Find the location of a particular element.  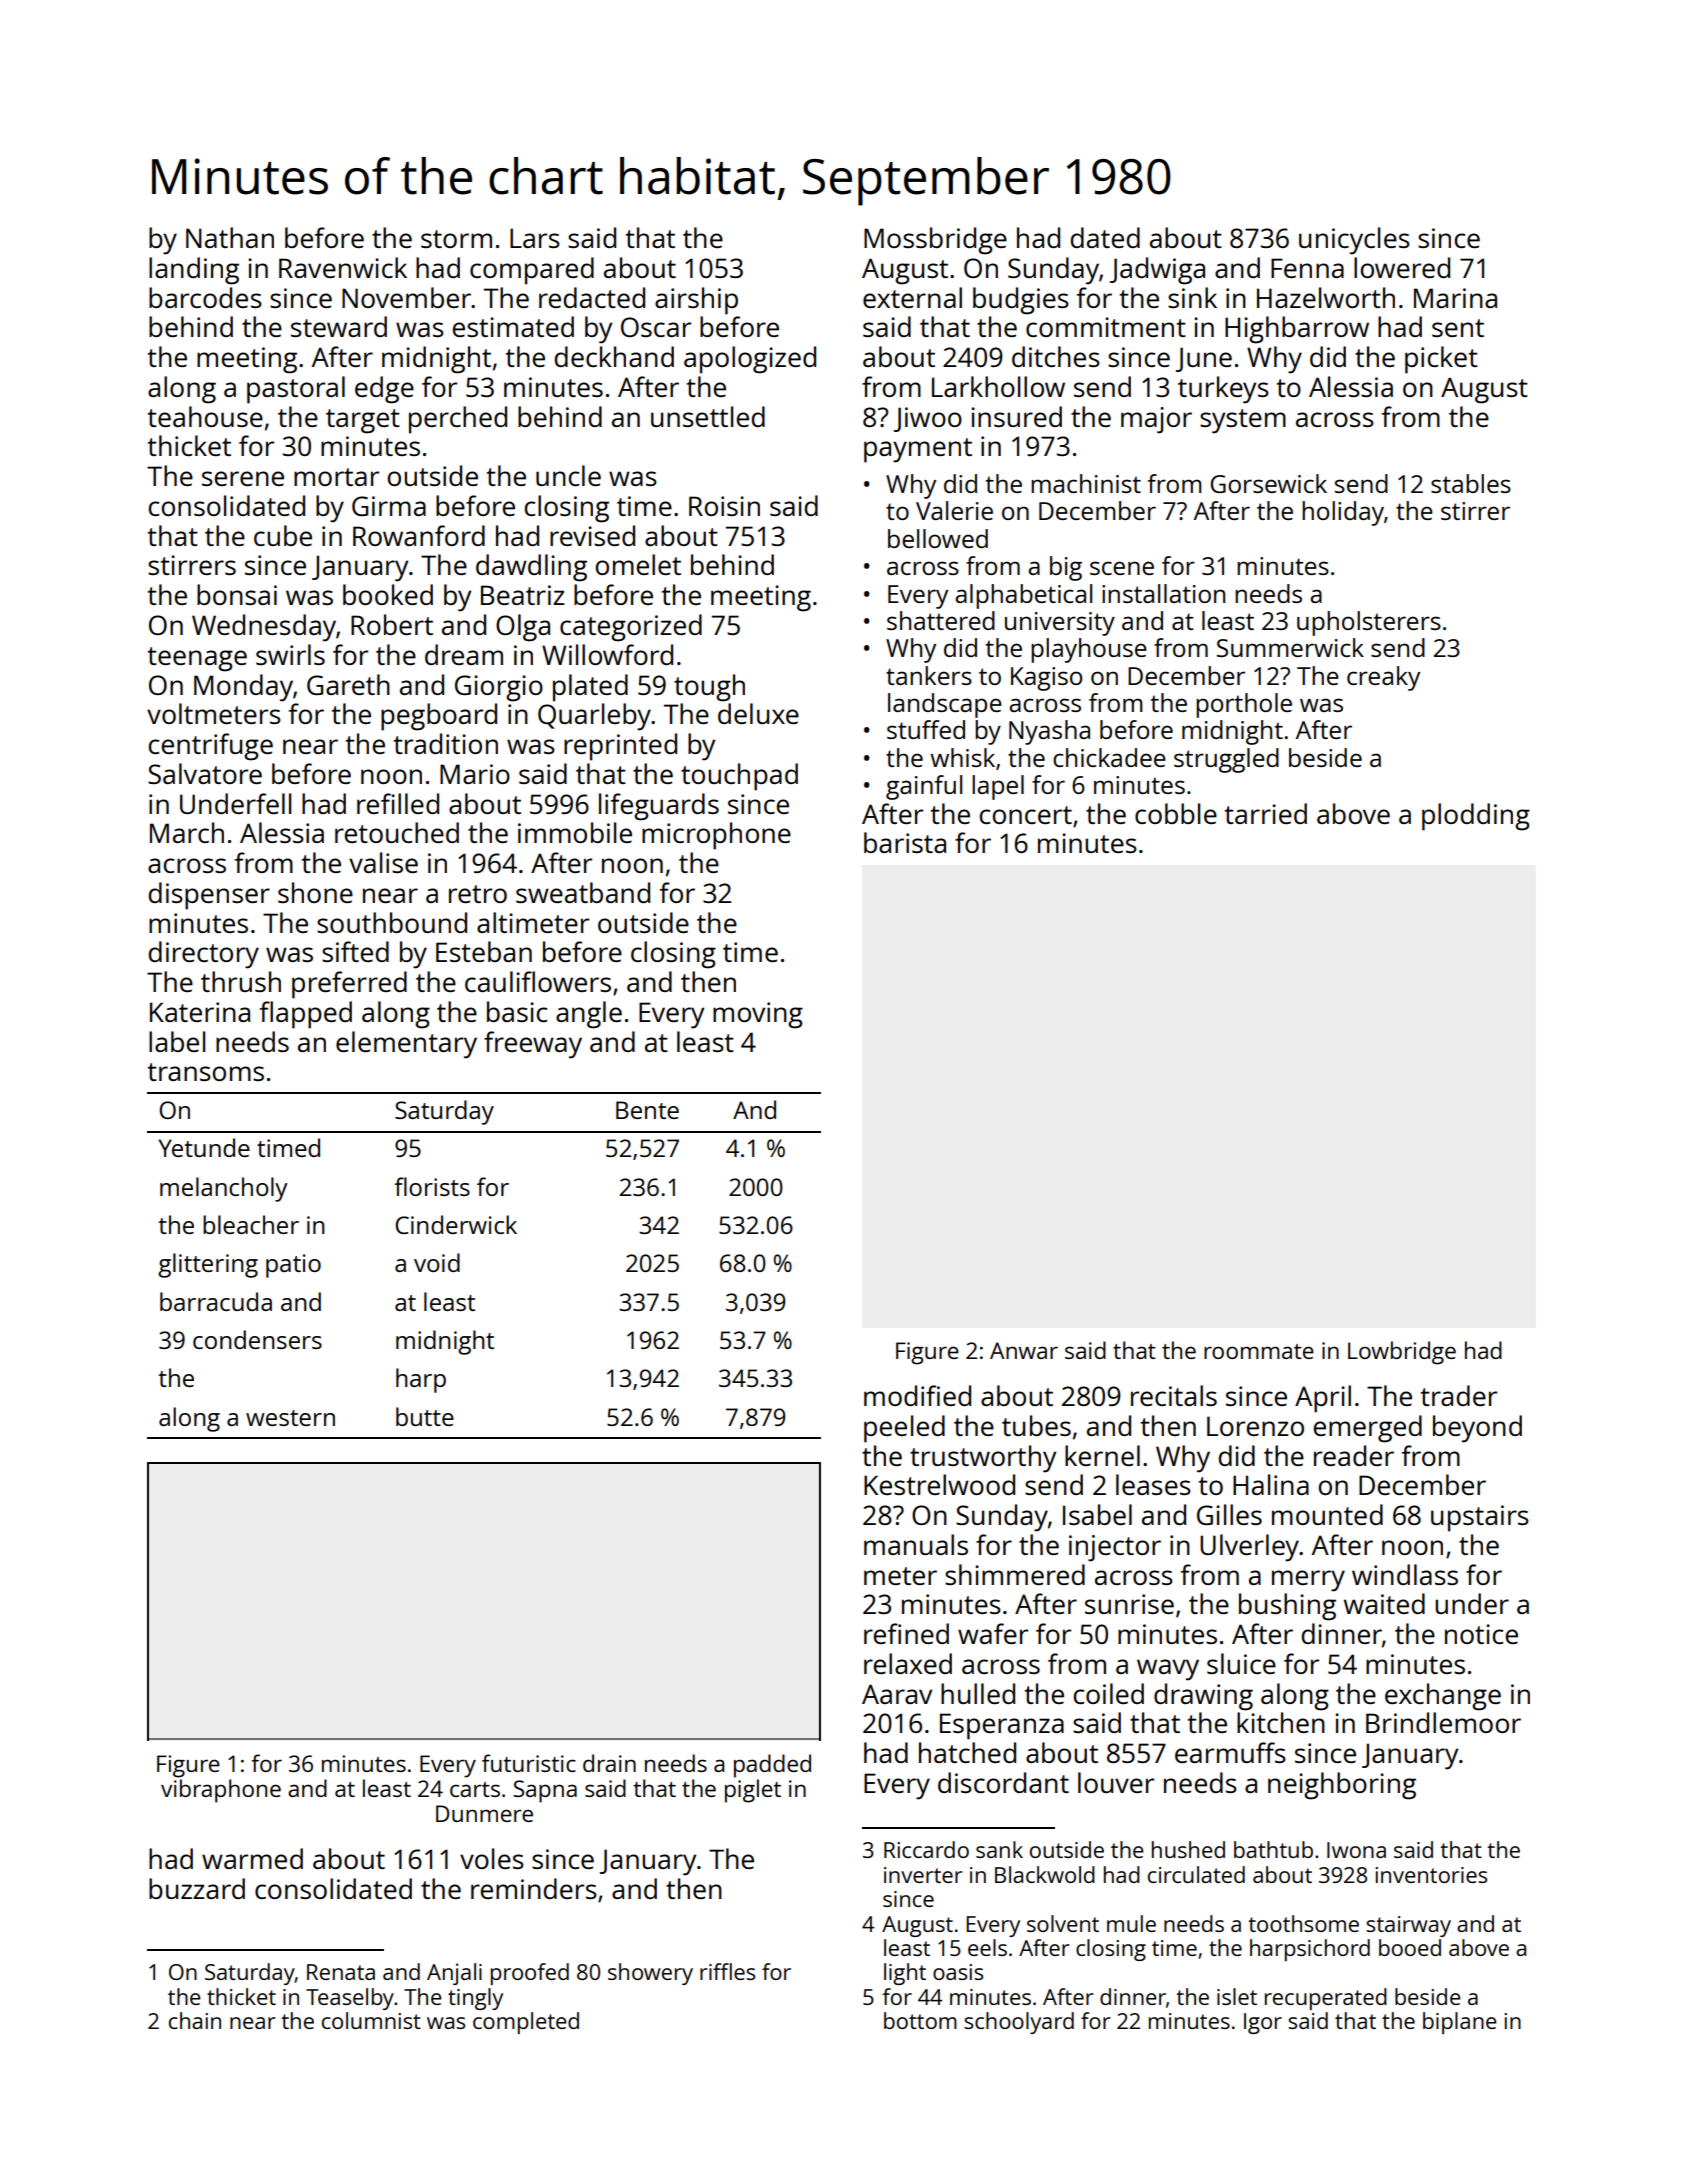

barracuda is located at coordinates (216, 1301).
